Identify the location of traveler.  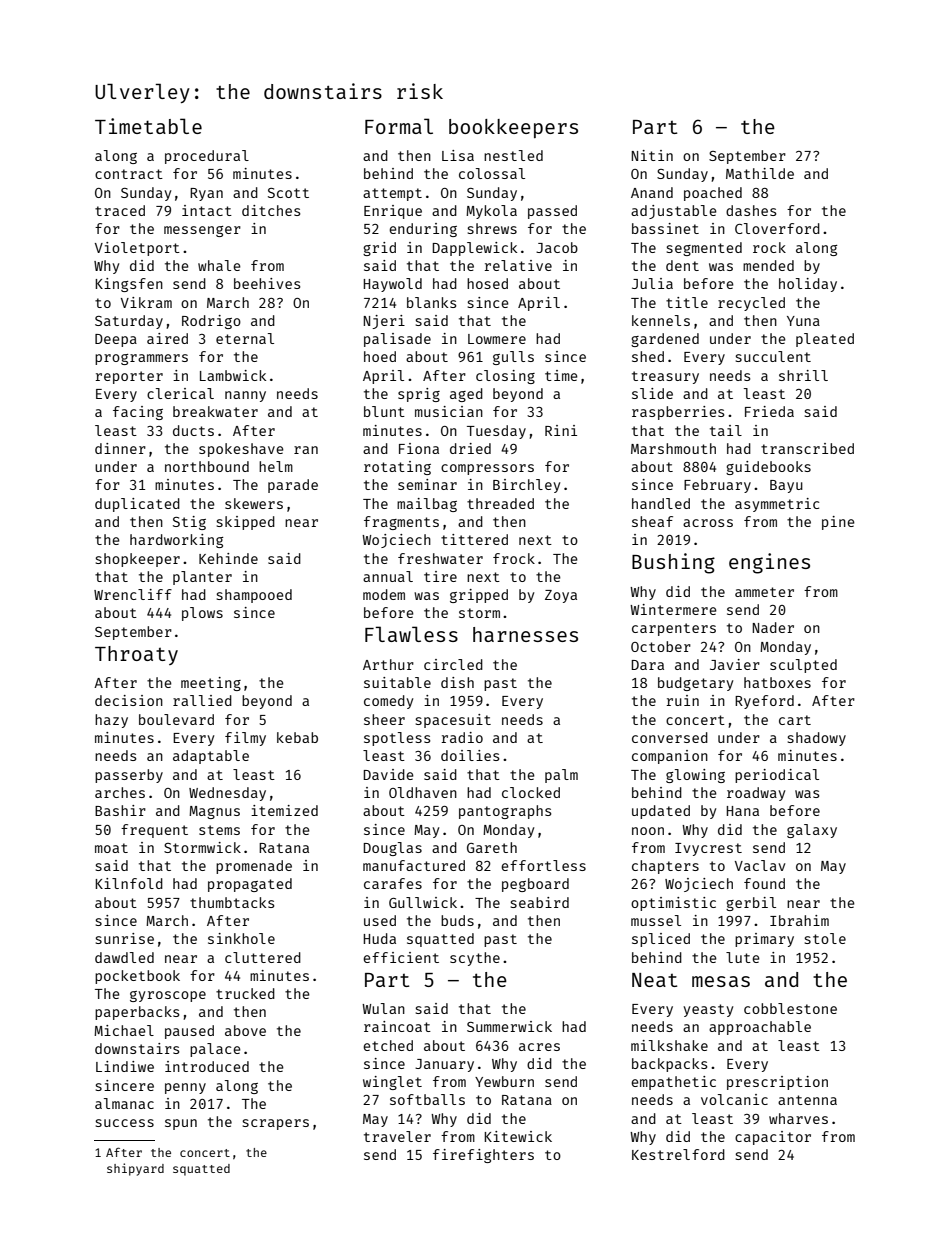
(397, 1136).
